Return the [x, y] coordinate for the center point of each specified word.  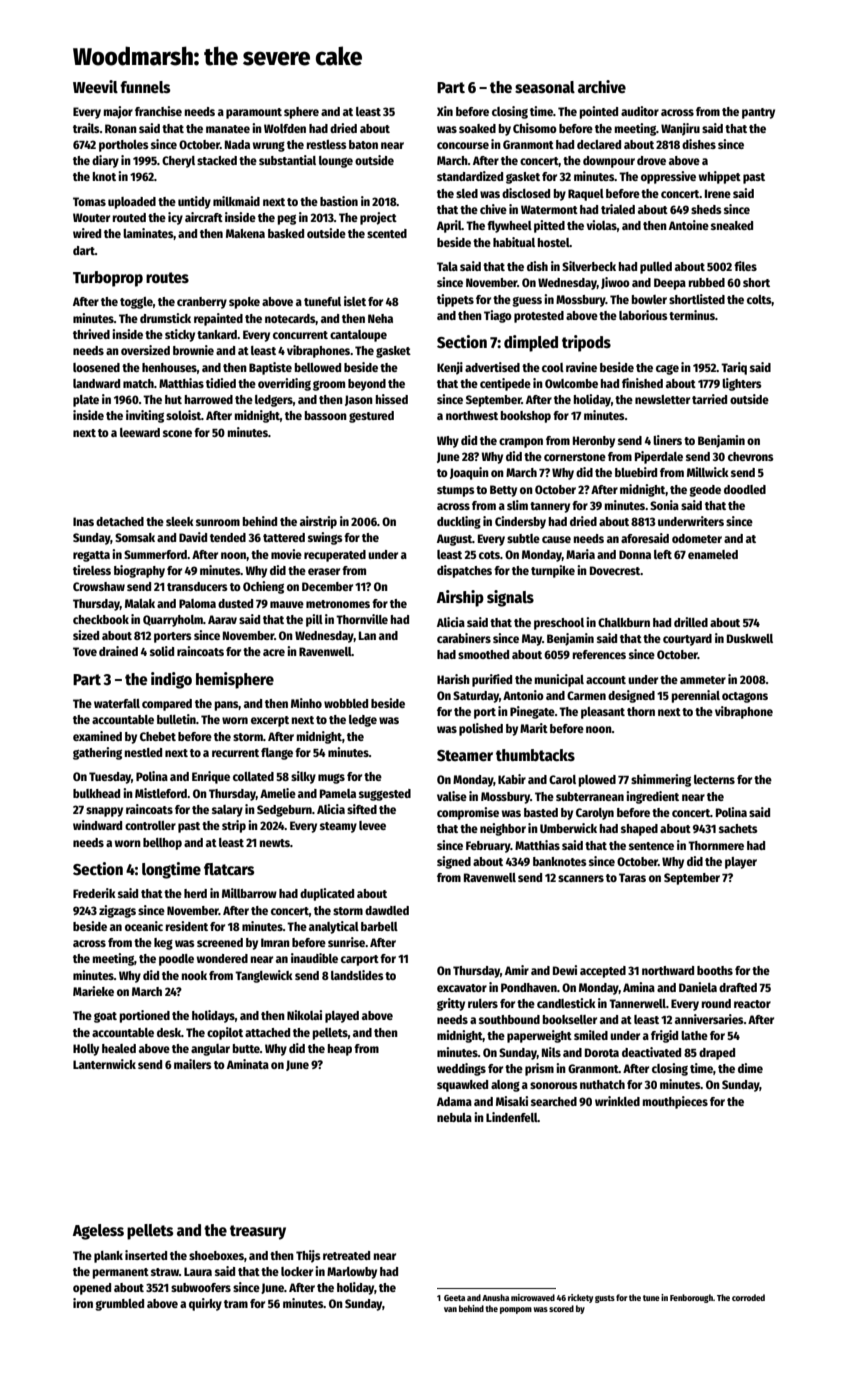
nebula [454, 1117]
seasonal [545, 87]
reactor [752, 1004]
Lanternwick [104, 1064]
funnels [145, 87]
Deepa [670, 284]
